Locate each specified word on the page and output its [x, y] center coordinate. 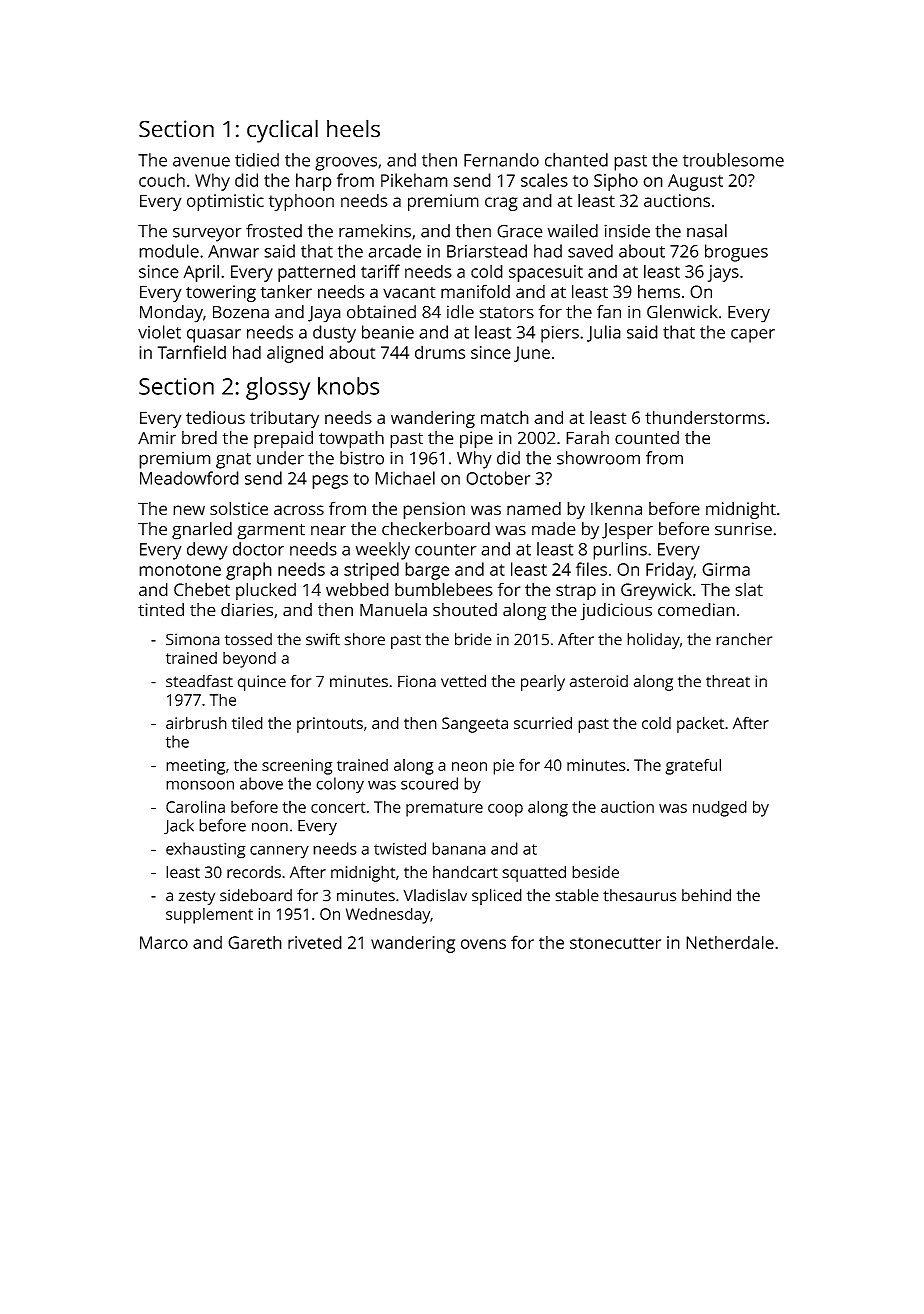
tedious [215, 417]
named [534, 508]
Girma [726, 569]
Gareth [255, 942]
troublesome [733, 160]
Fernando [501, 160]
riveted [315, 942]
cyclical [282, 131]
